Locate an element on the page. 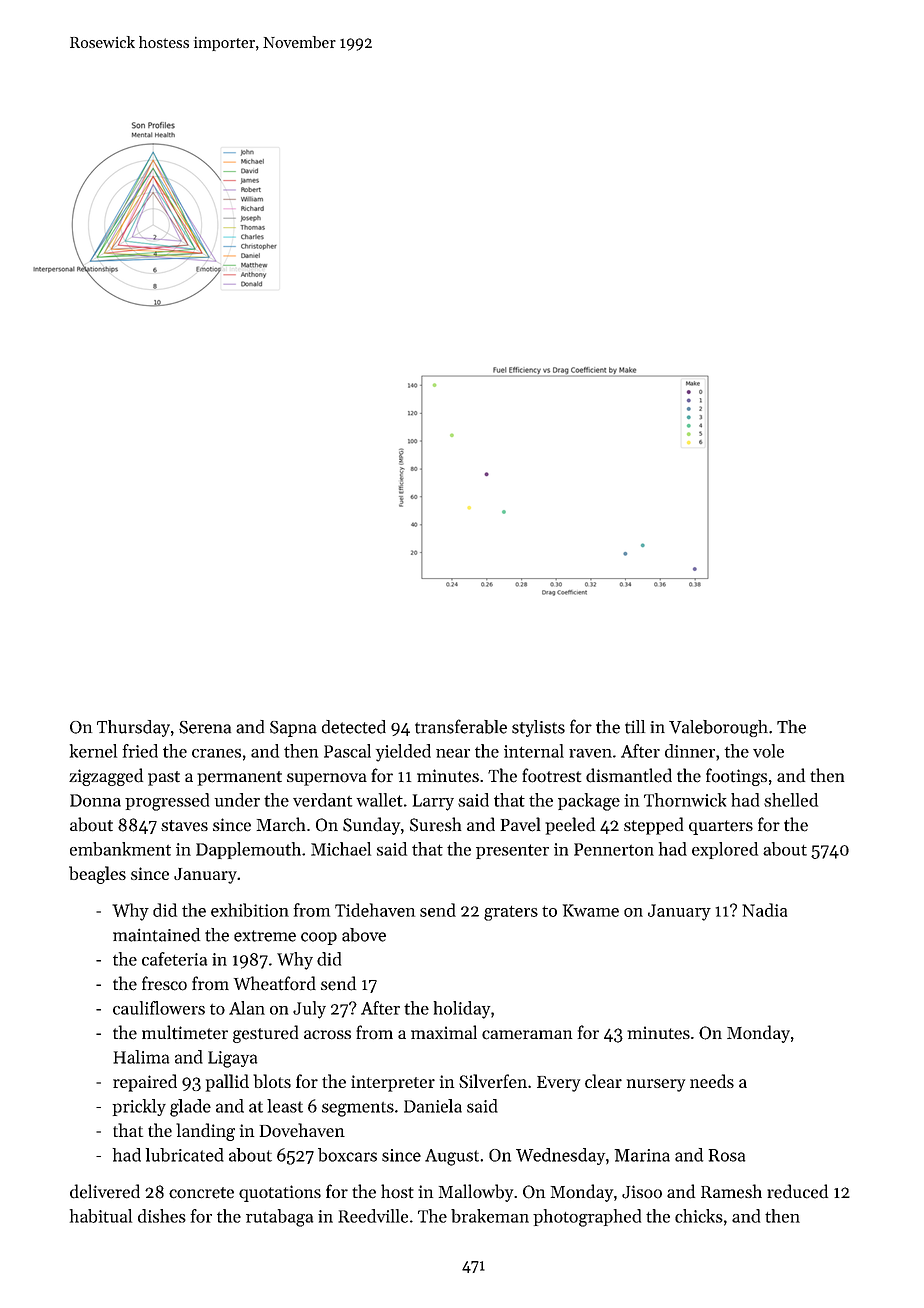 The image size is (924, 1308). till is located at coordinates (635, 727).
